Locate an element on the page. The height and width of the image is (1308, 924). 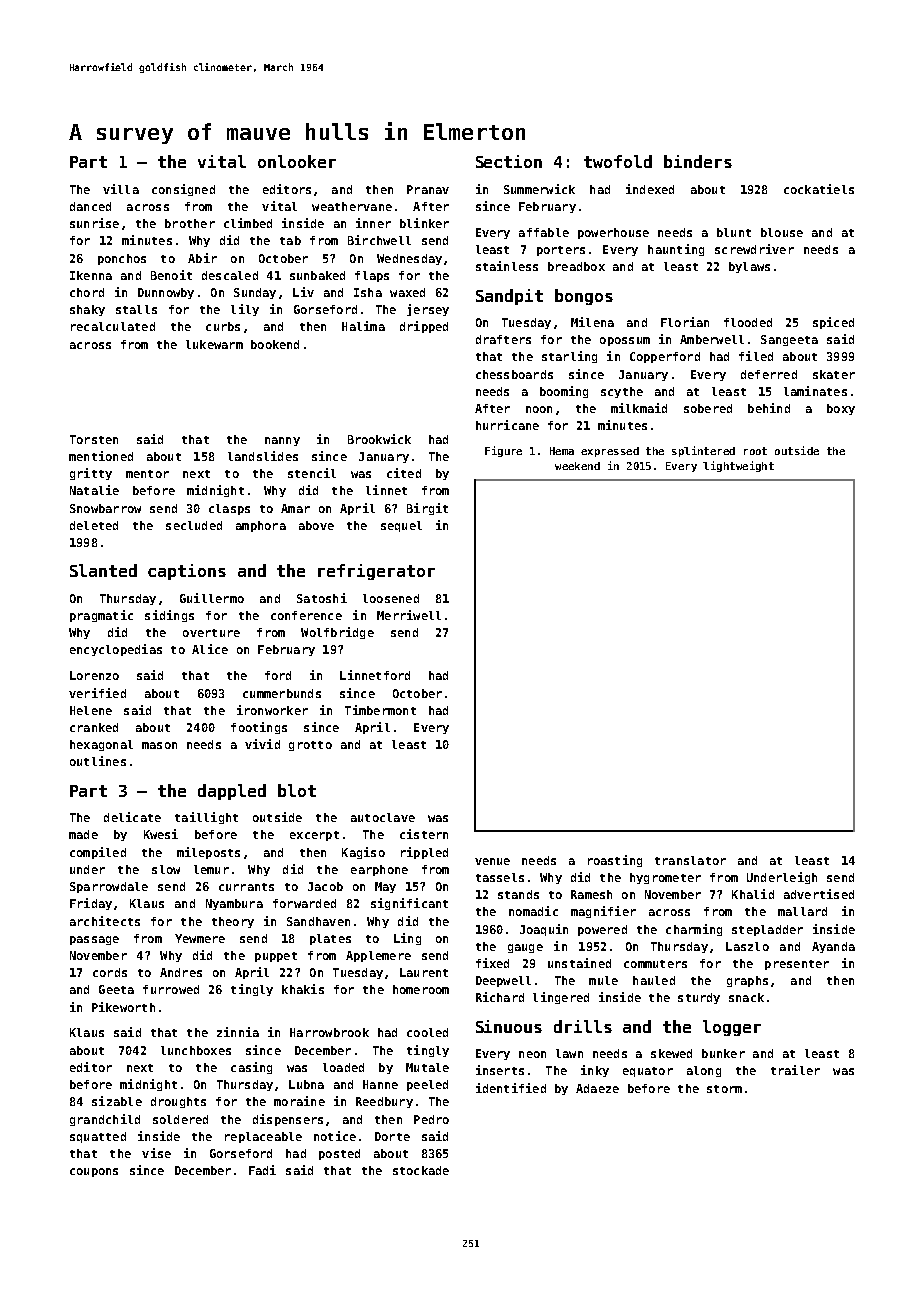
lightweight is located at coordinates (738, 466).
